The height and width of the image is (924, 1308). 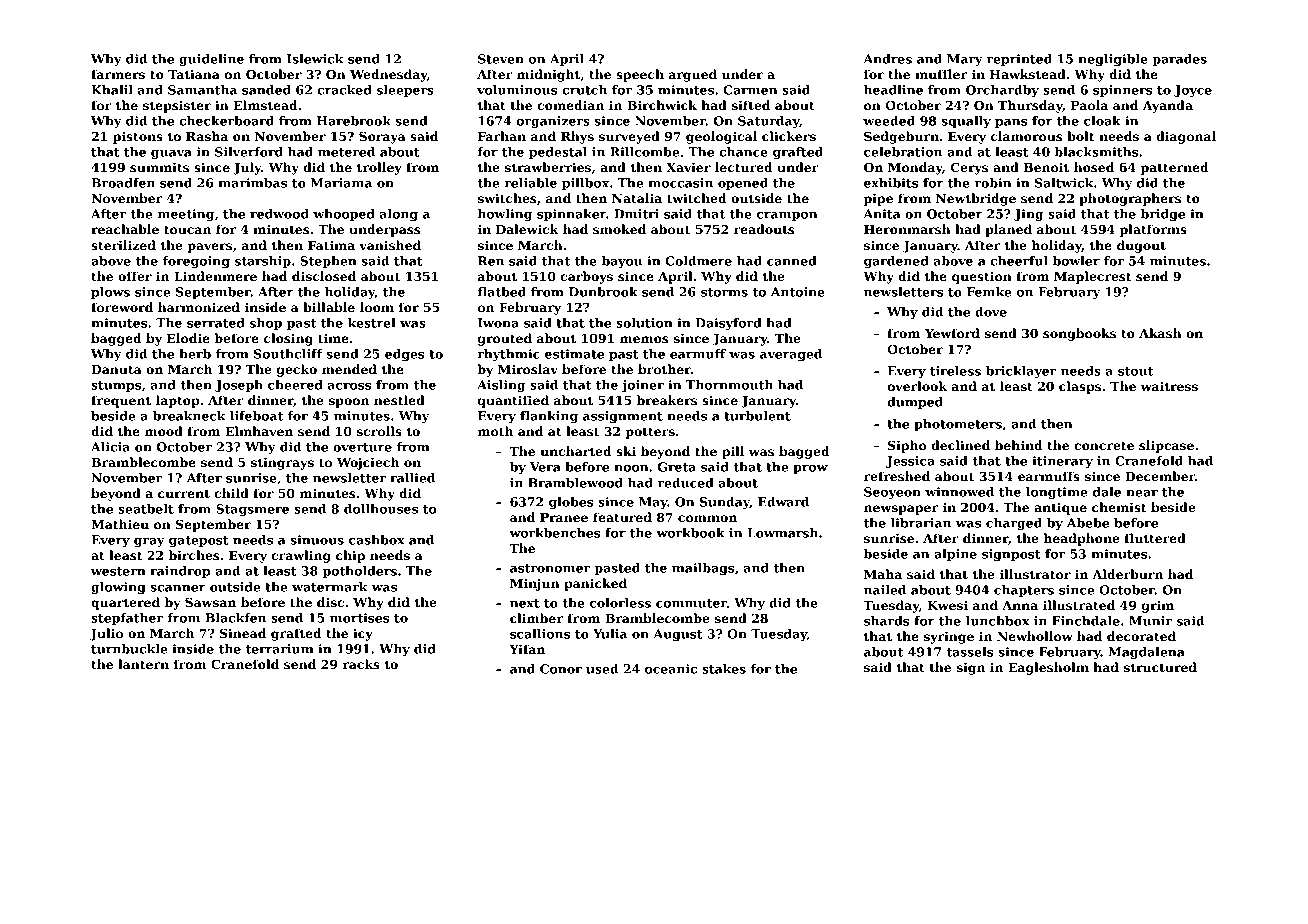 I want to click on switches, so click(x=507, y=198).
